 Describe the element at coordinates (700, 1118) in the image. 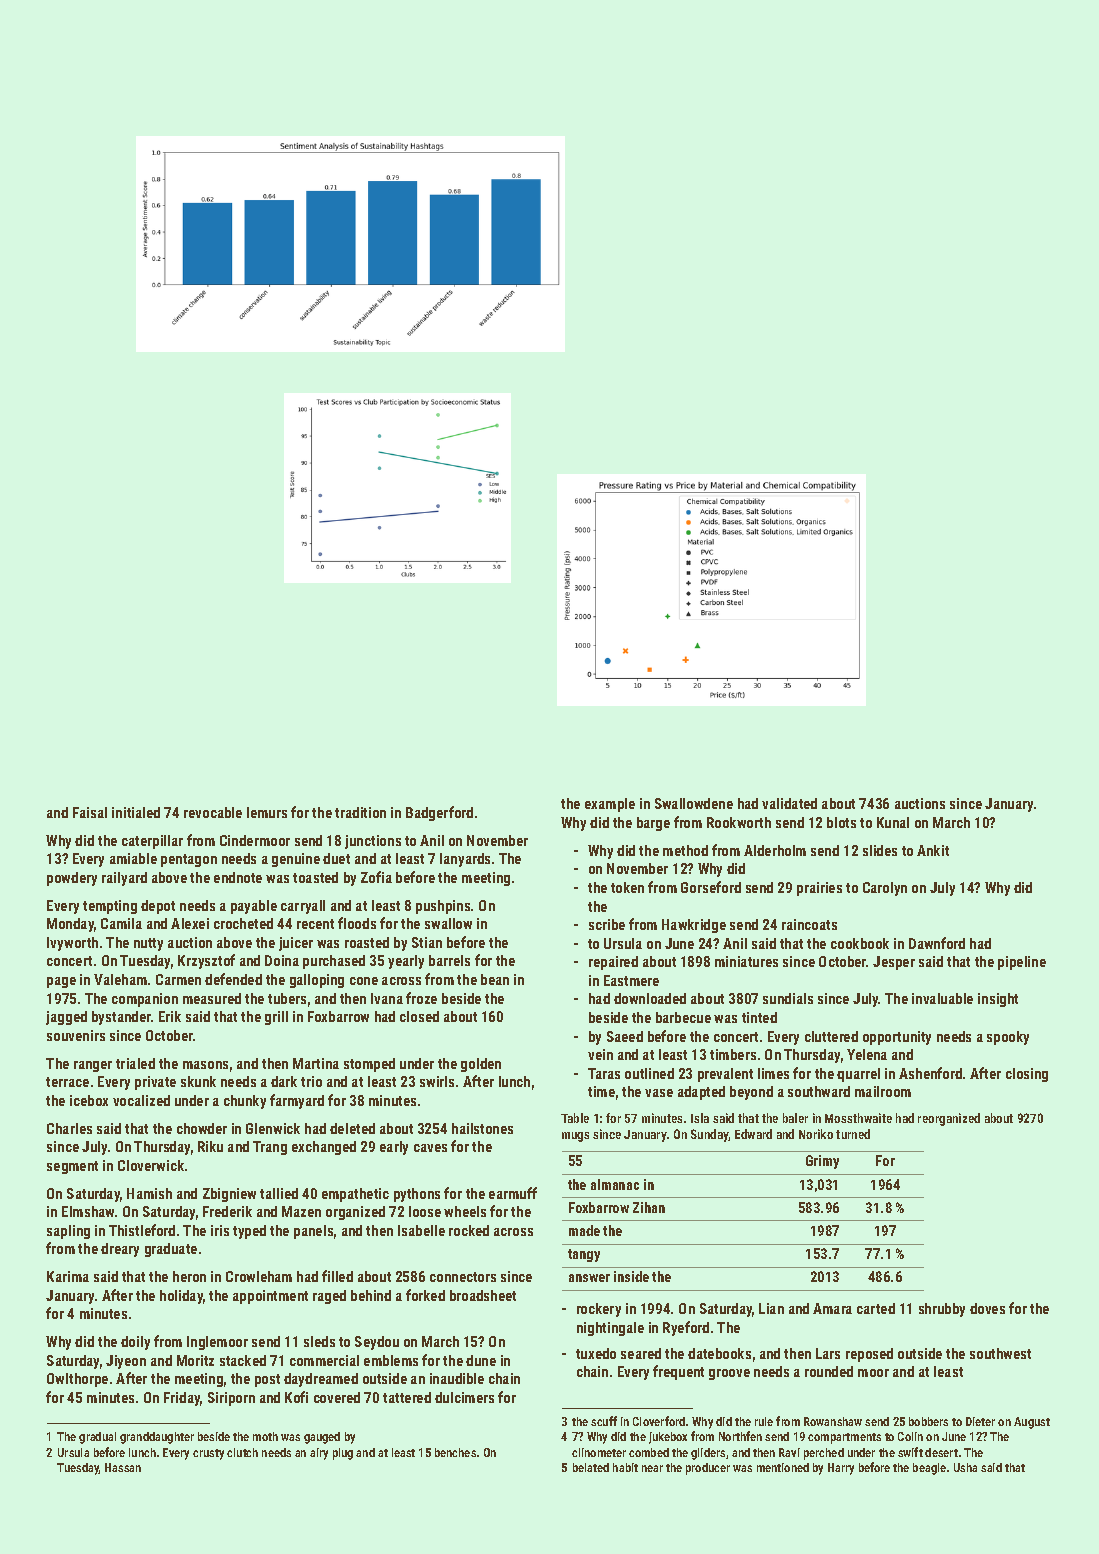

I see `Isla` at that location.
